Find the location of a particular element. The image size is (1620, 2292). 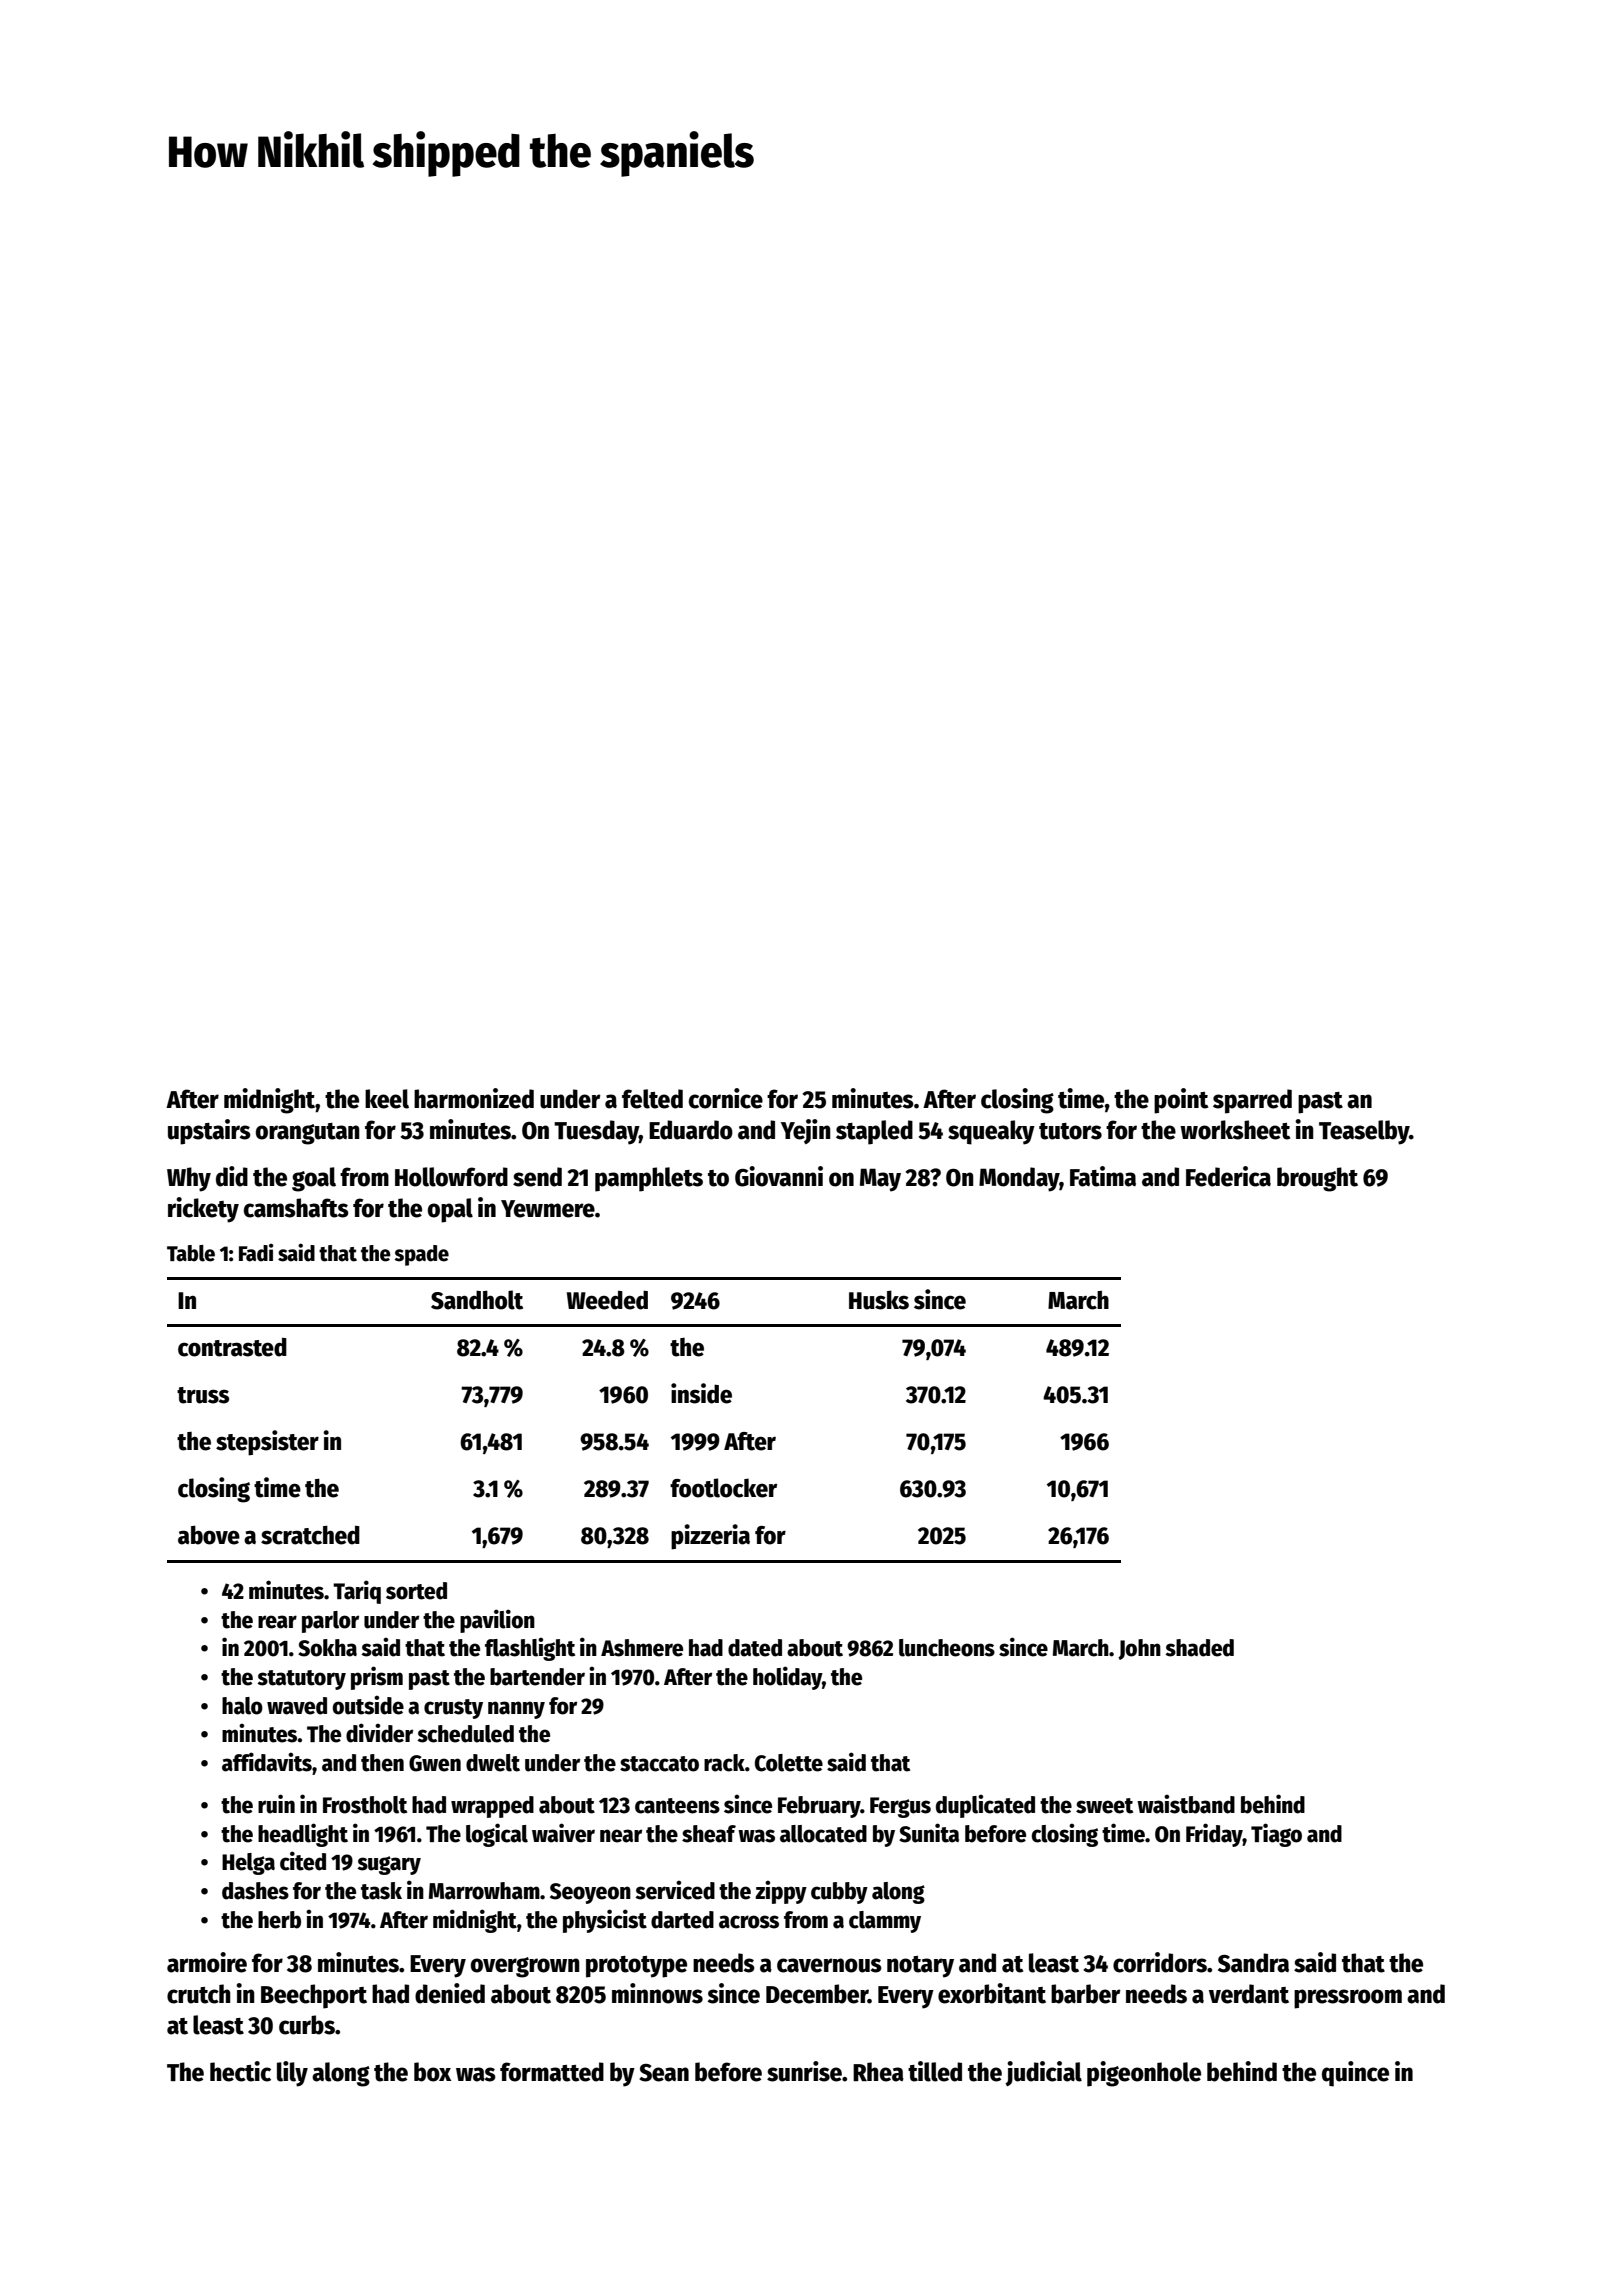

box is located at coordinates (432, 2072).
